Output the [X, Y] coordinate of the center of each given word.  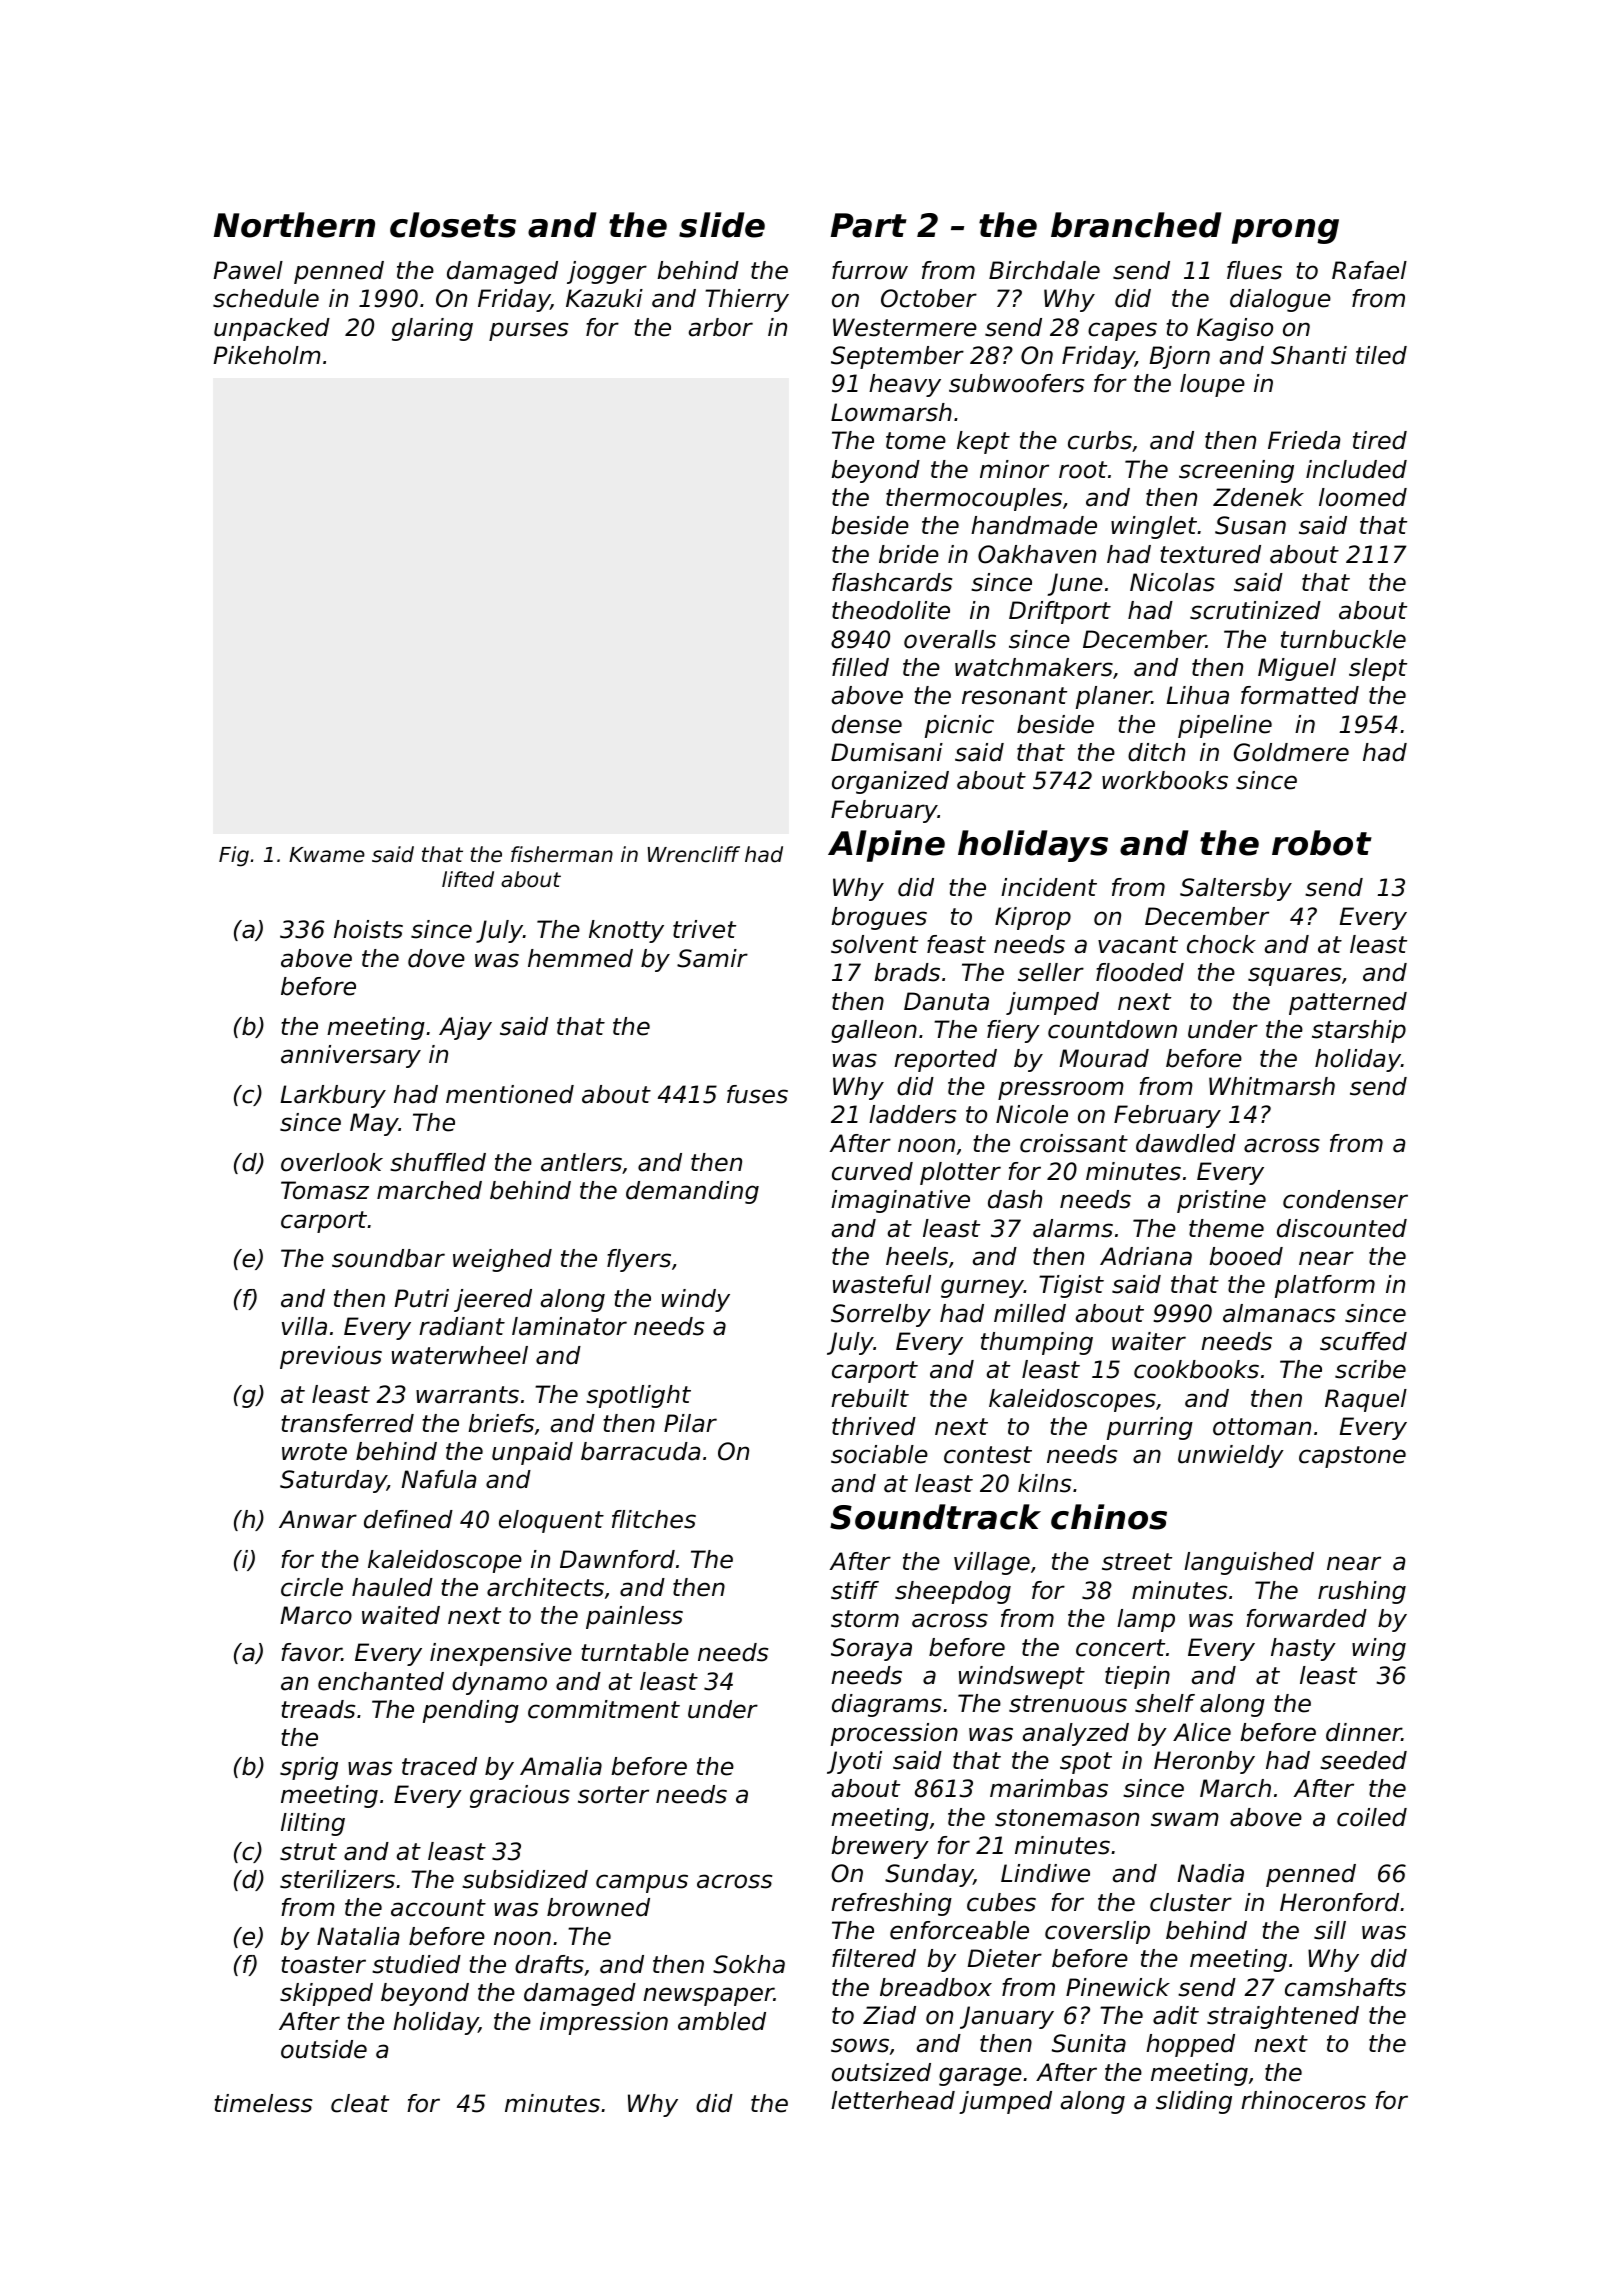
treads [318, 1709]
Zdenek [1258, 497]
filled [860, 667]
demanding [692, 1192]
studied [416, 1964]
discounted [1342, 1228]
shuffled [438, 1162]
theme [1226, 1228]
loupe [1212, 385]
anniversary [351, 1056]
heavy [905, 385]
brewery [880, 1847]
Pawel [248, 270]
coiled [1372, 1817]
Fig [234, 856]
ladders [912, 1114]
